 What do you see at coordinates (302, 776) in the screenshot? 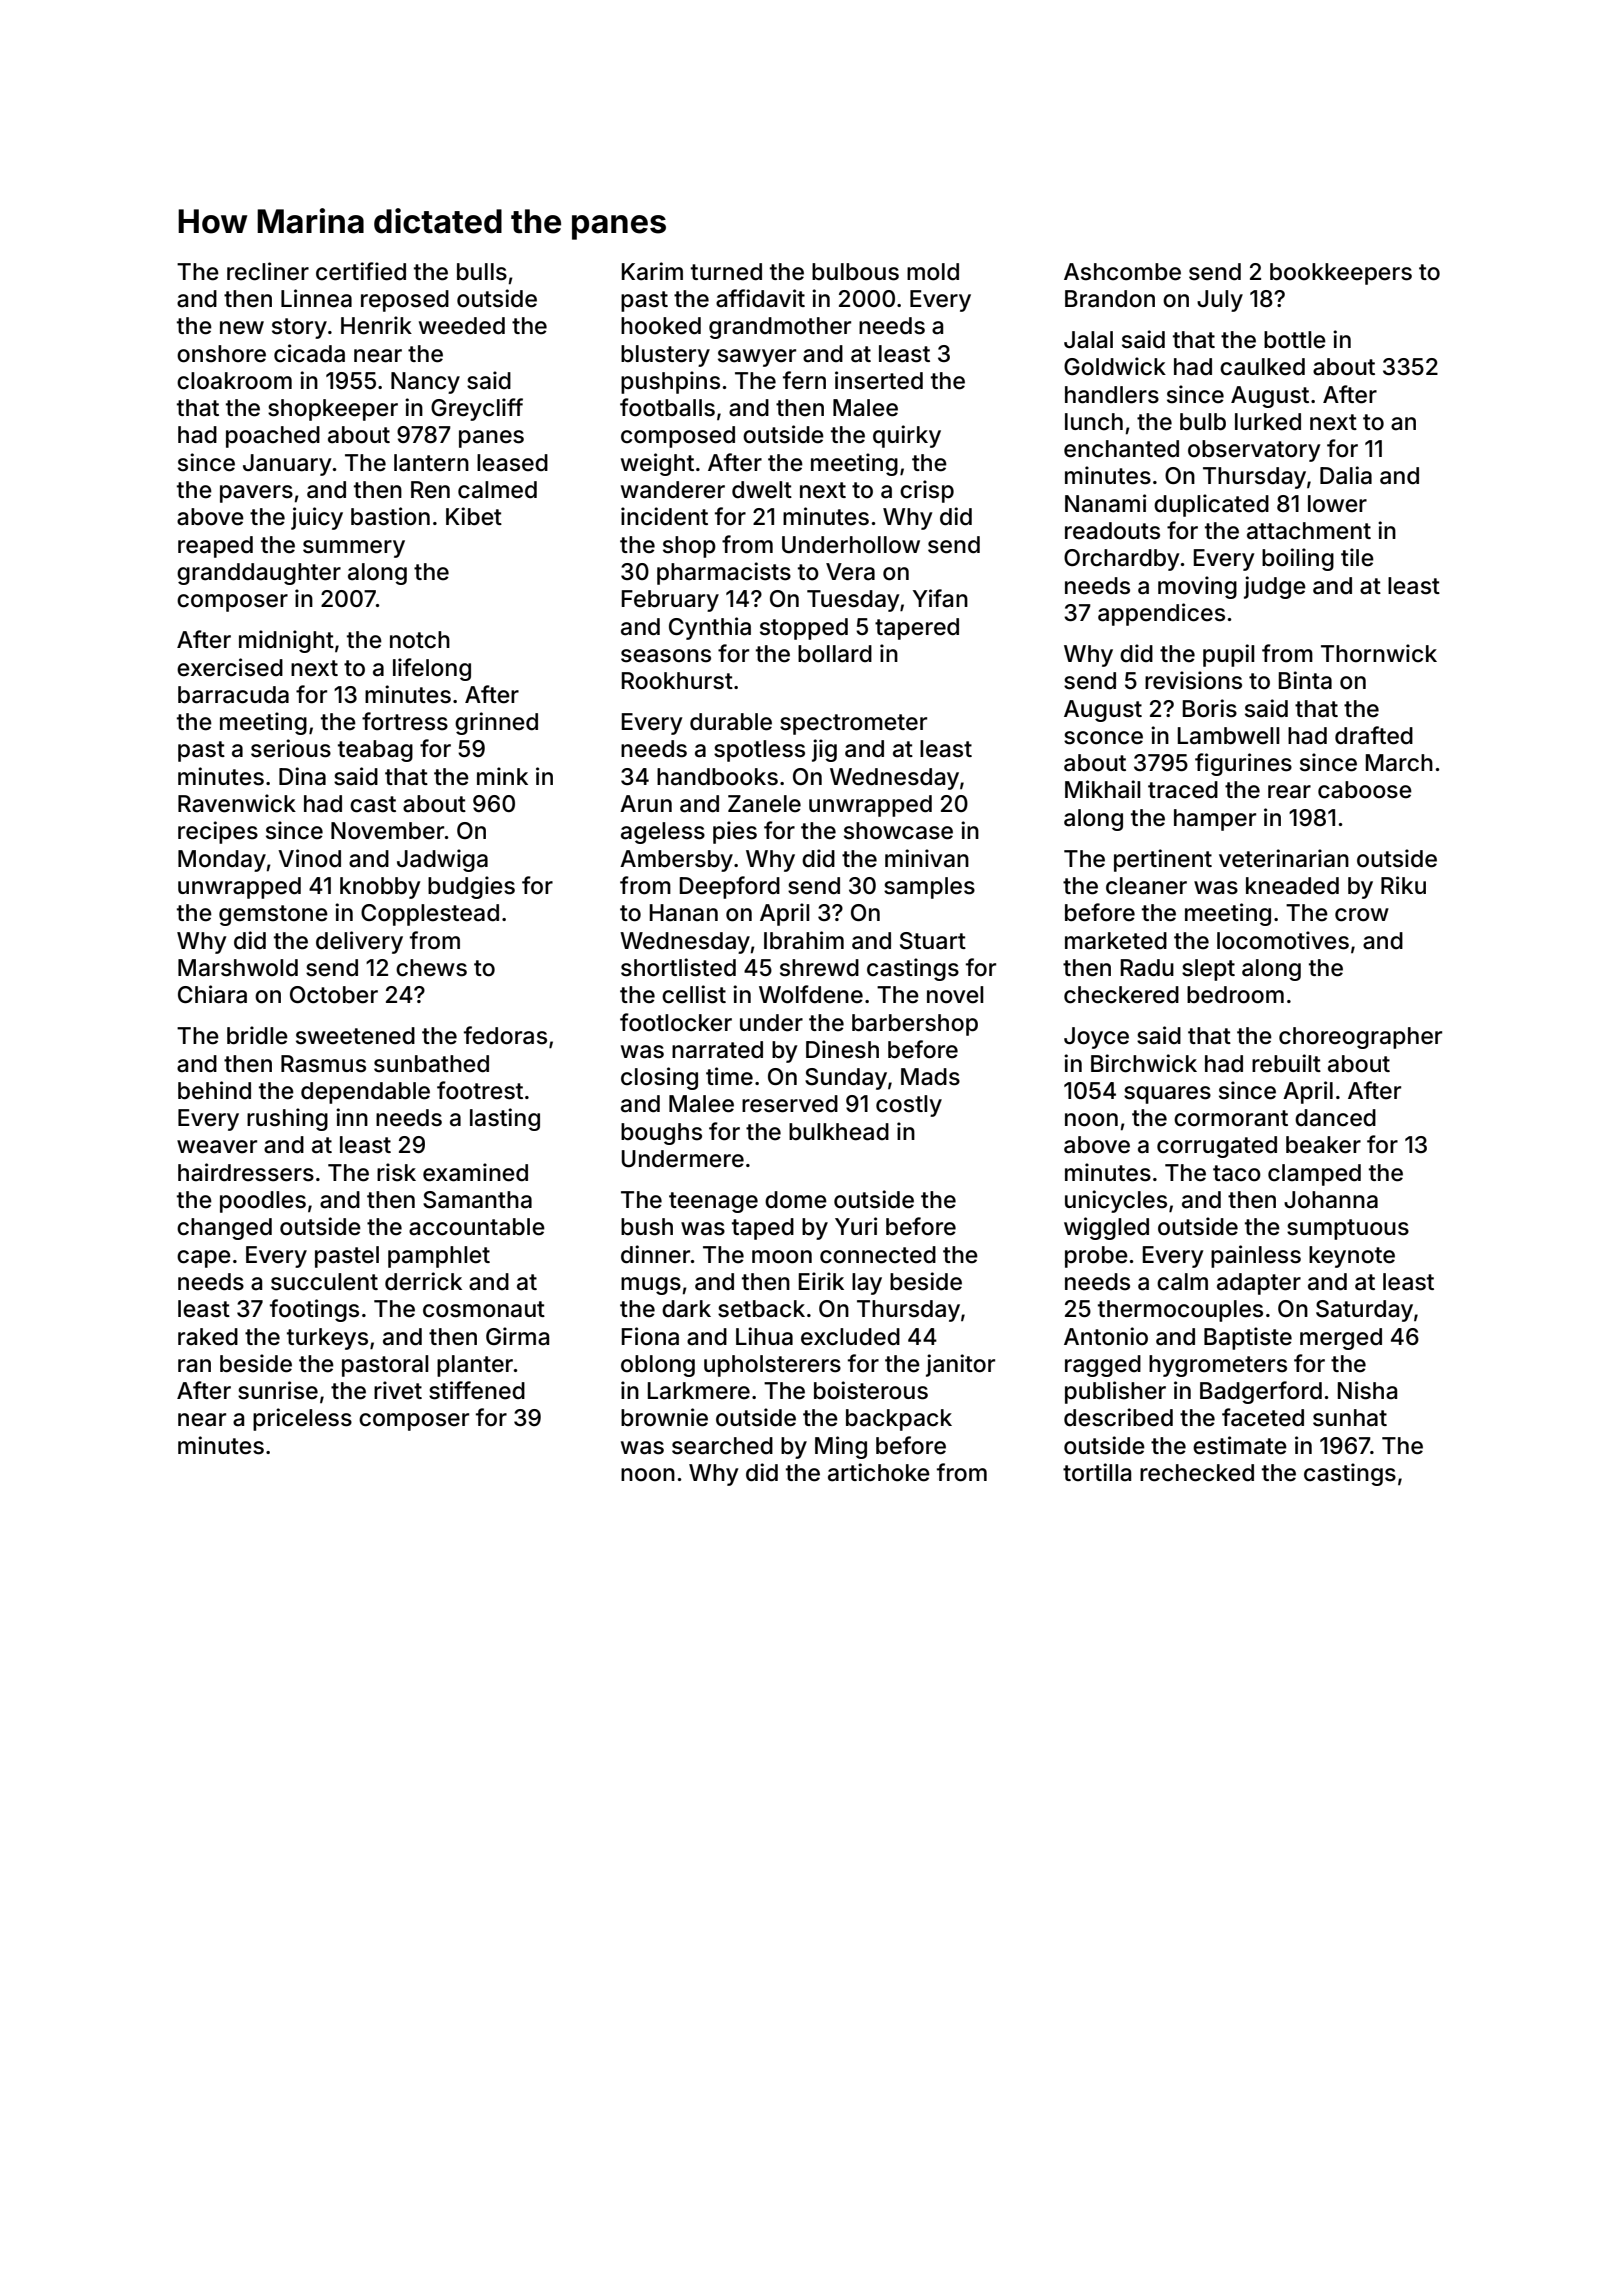
I see `Dina` at bounding box center [302, 776].
